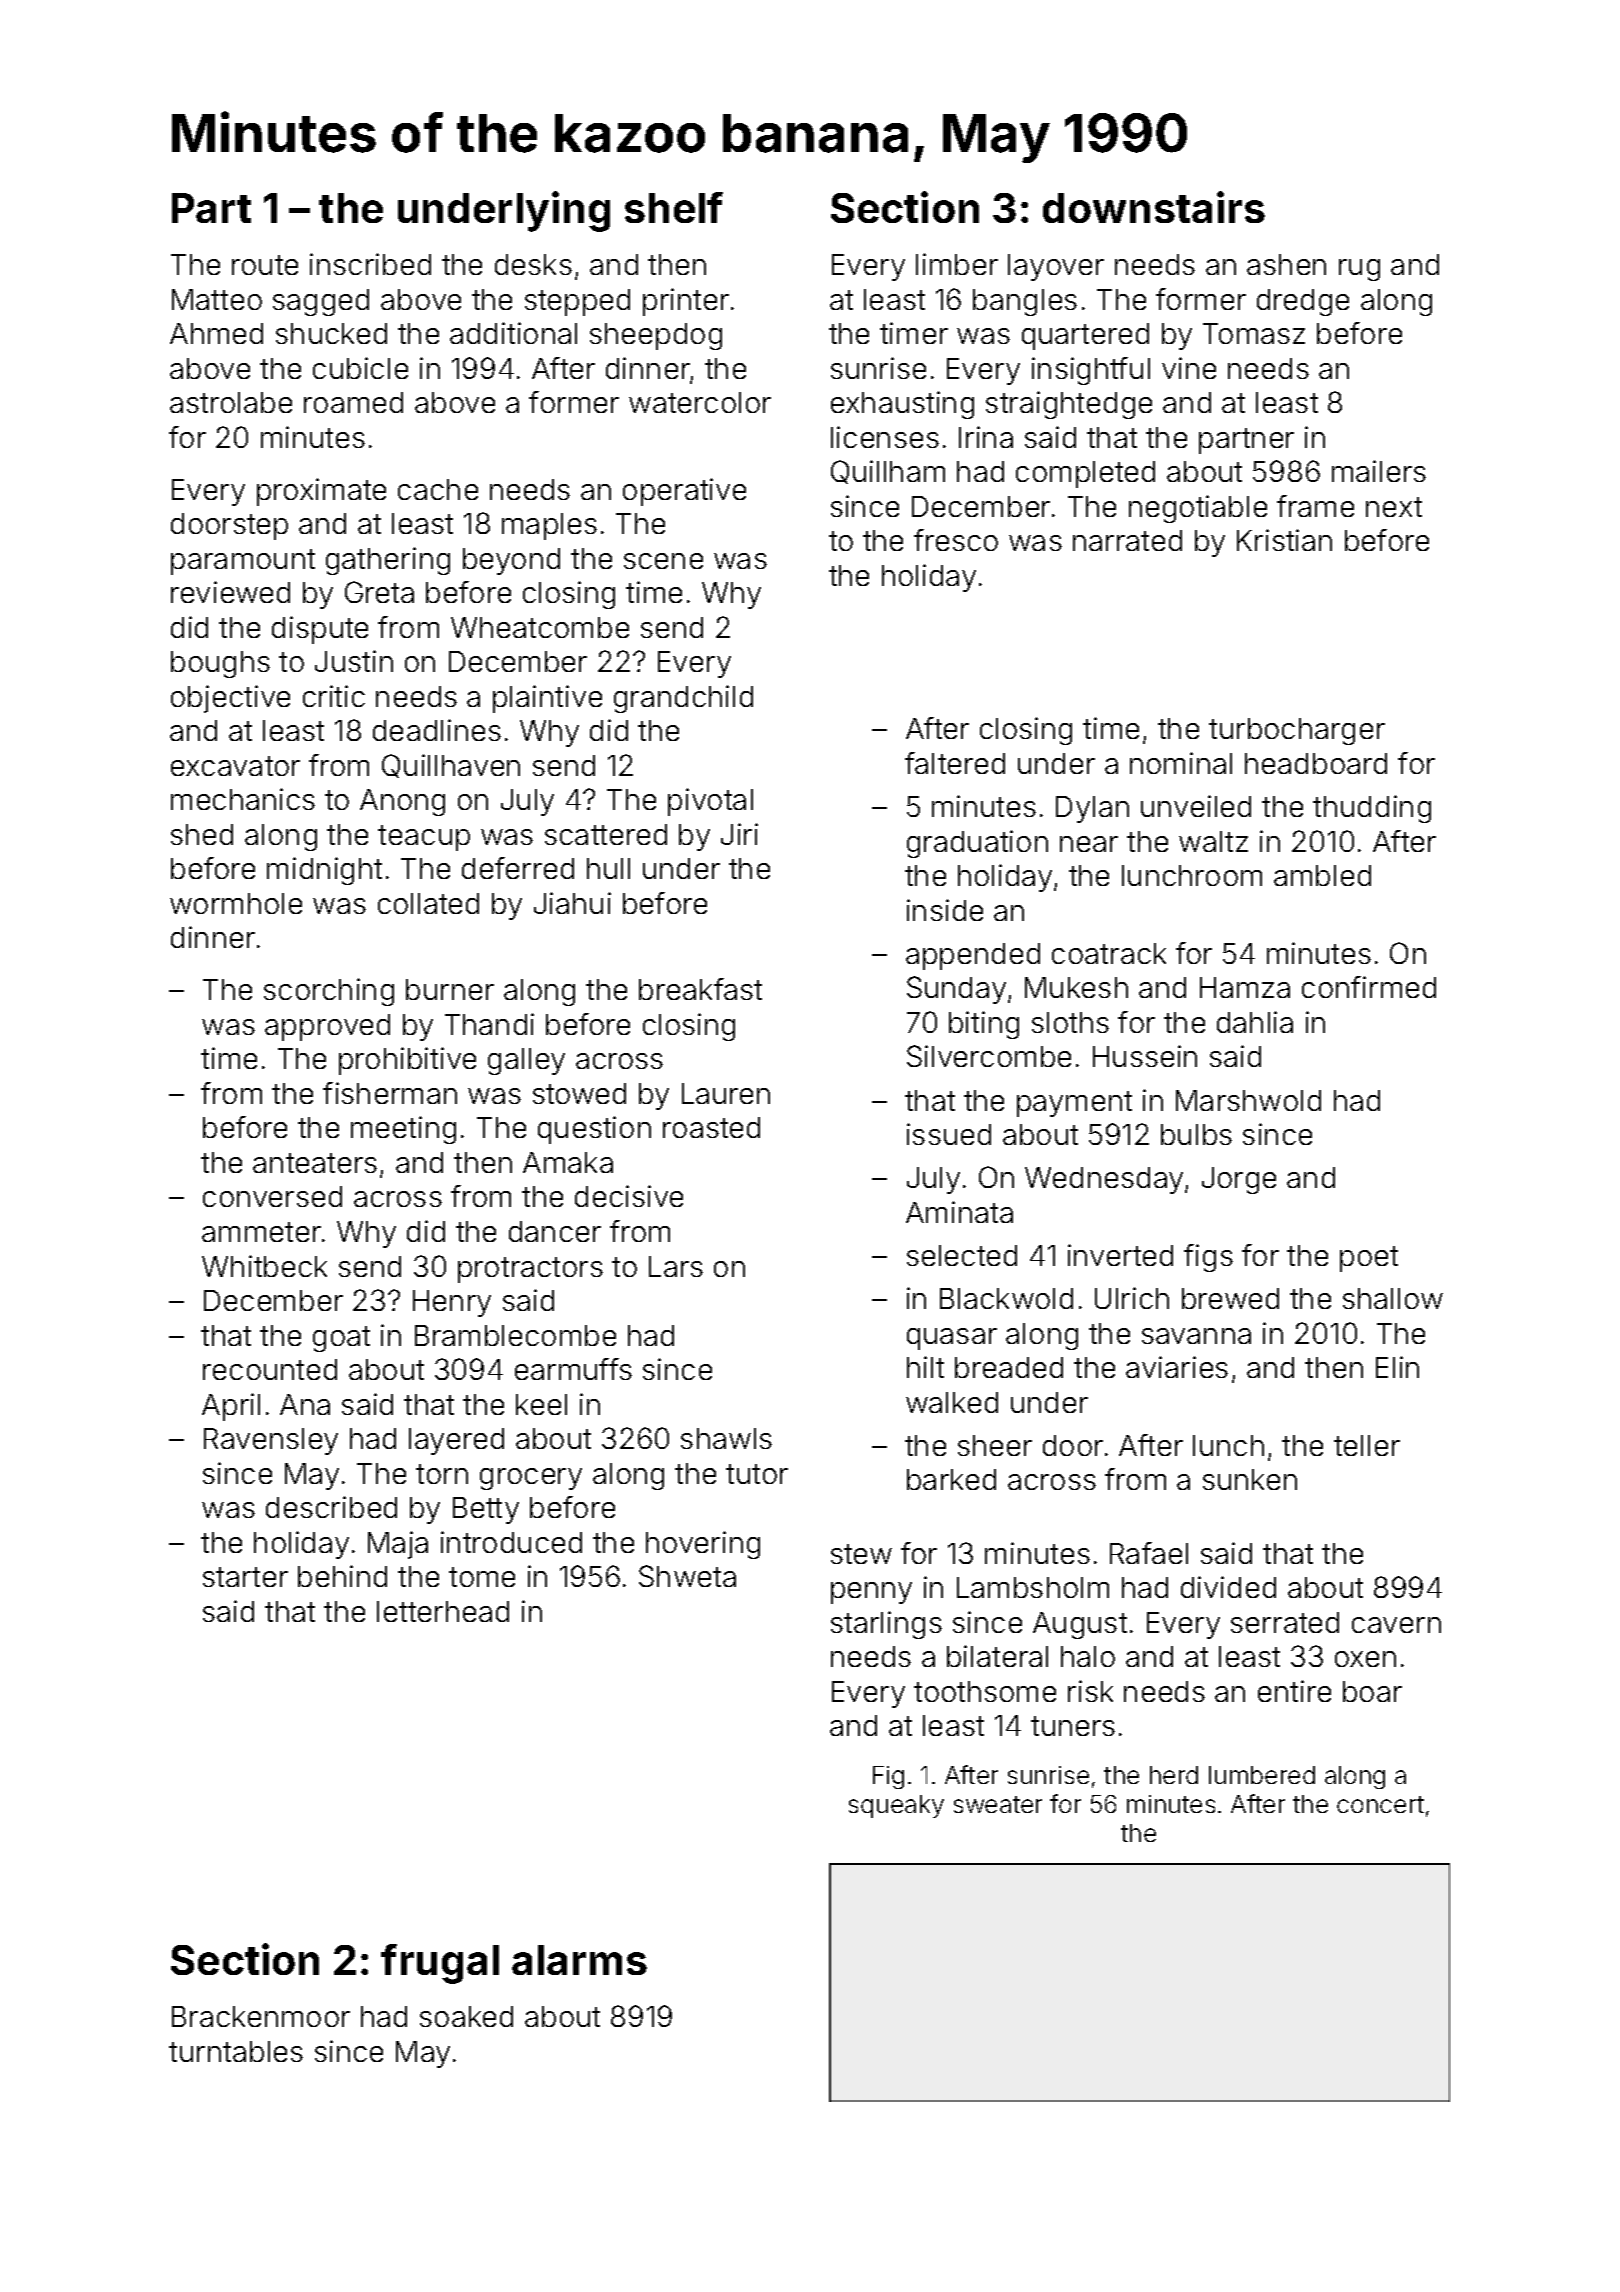  I want to click on dredge, so click(1303, 302).
